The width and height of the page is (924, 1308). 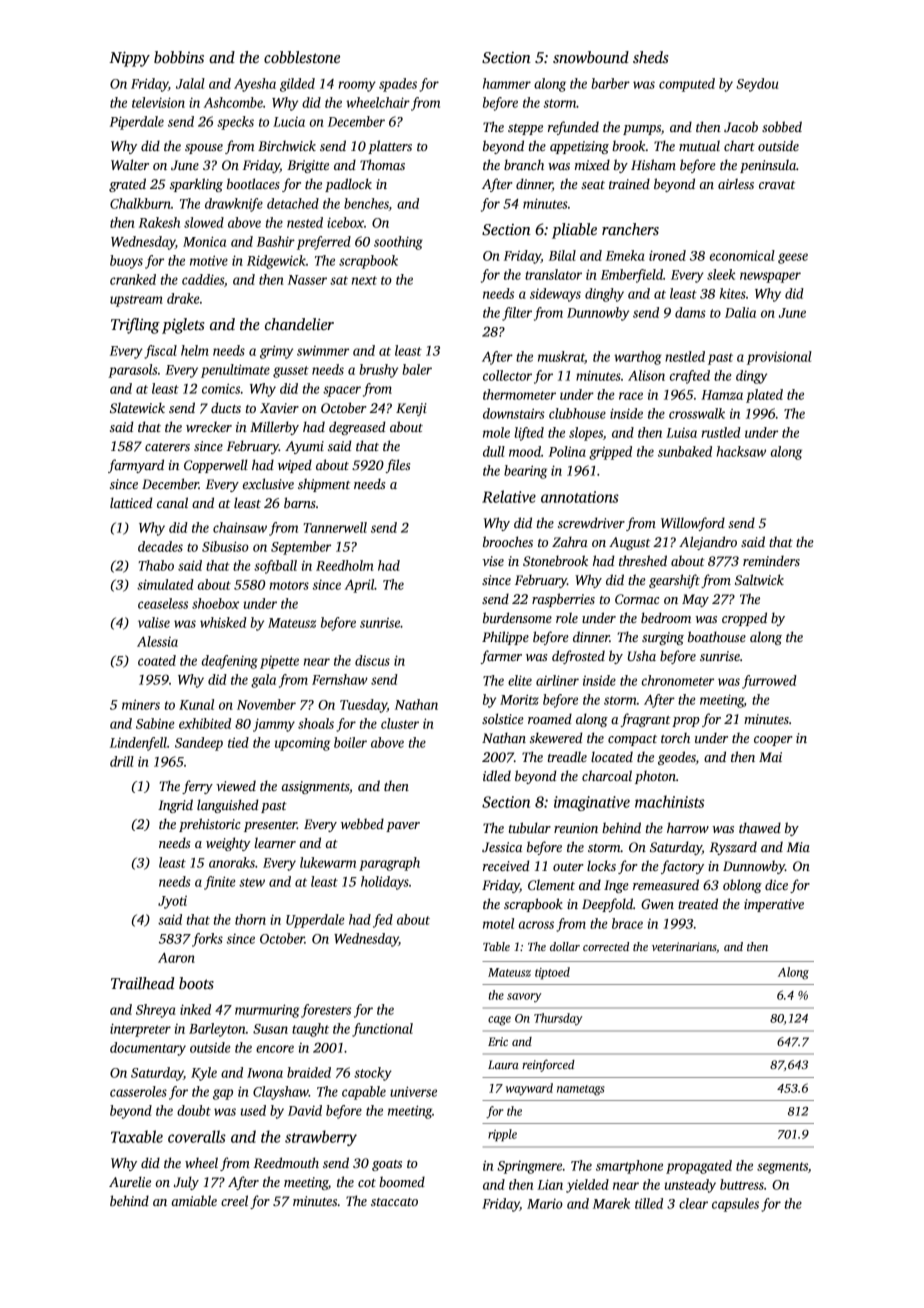 What do you see at coordinates (643, 560) in the page?
I see `threshed` at bounding box center [643, 560].
